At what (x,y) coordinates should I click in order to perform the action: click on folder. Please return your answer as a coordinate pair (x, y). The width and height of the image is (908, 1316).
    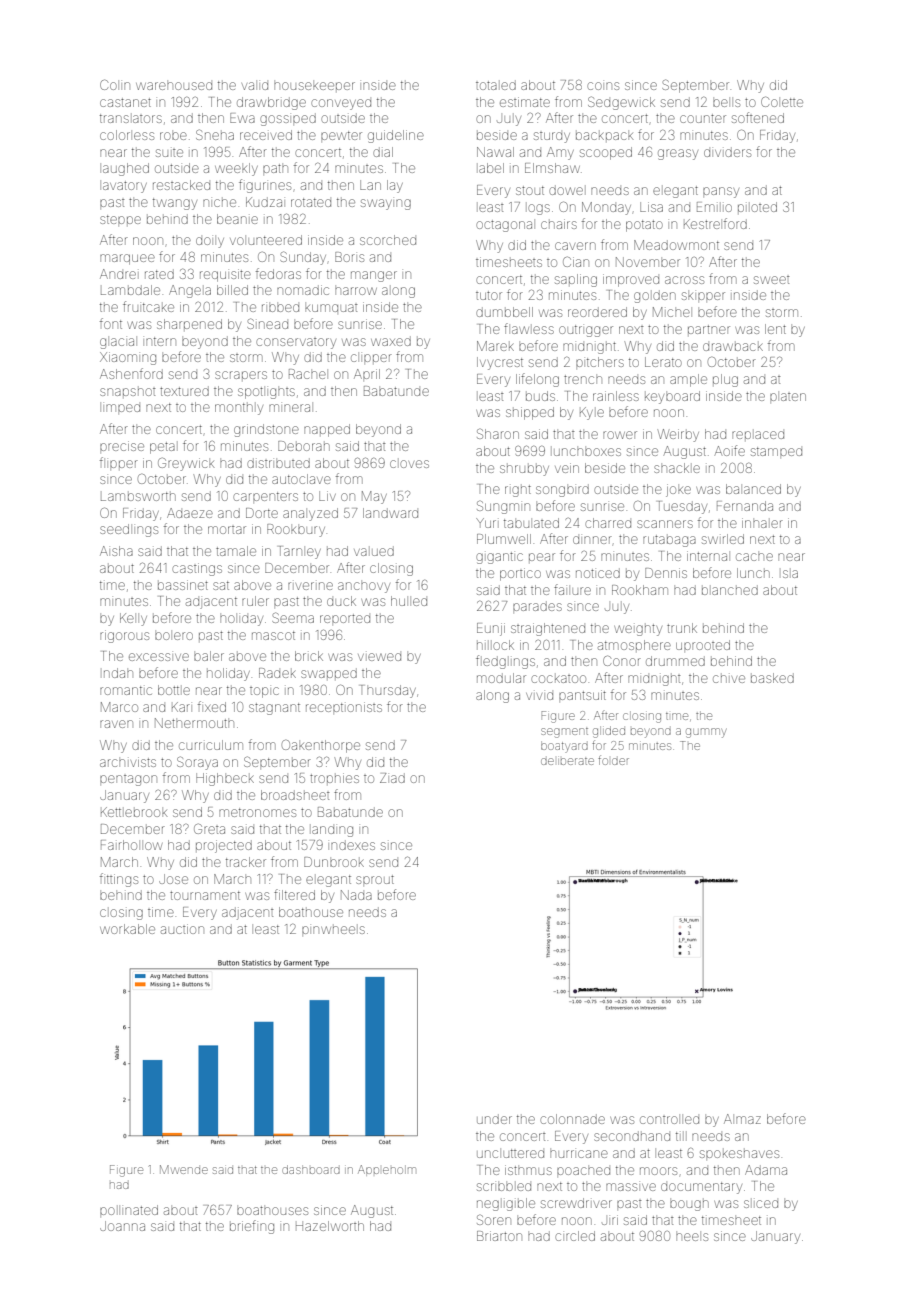
    Looking at the image, I should click on (613, 760).
